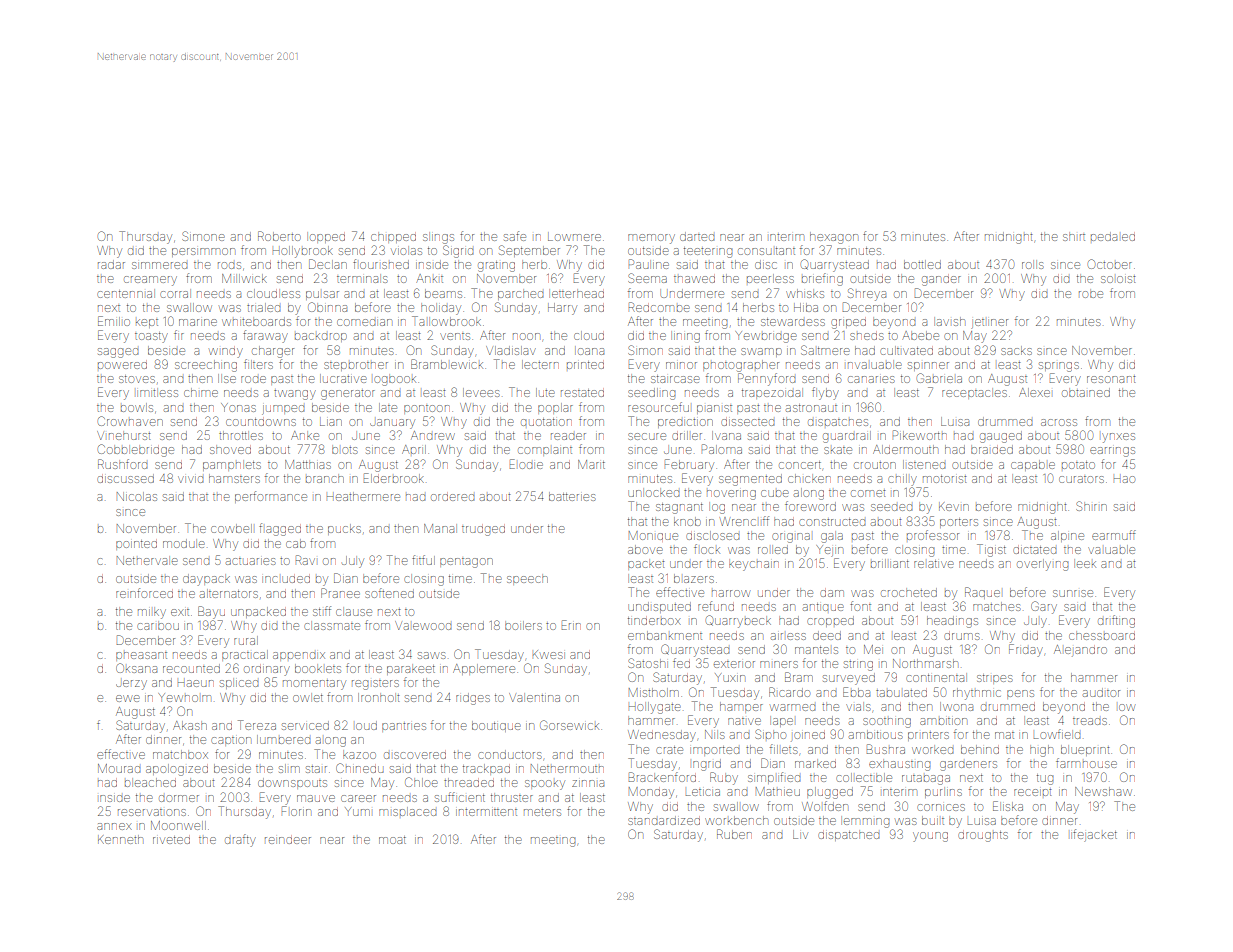 The image size is (1233, 952). Describe the element at coordinates (1101, 692) in the screenshot. I see `auditor` at that location.
